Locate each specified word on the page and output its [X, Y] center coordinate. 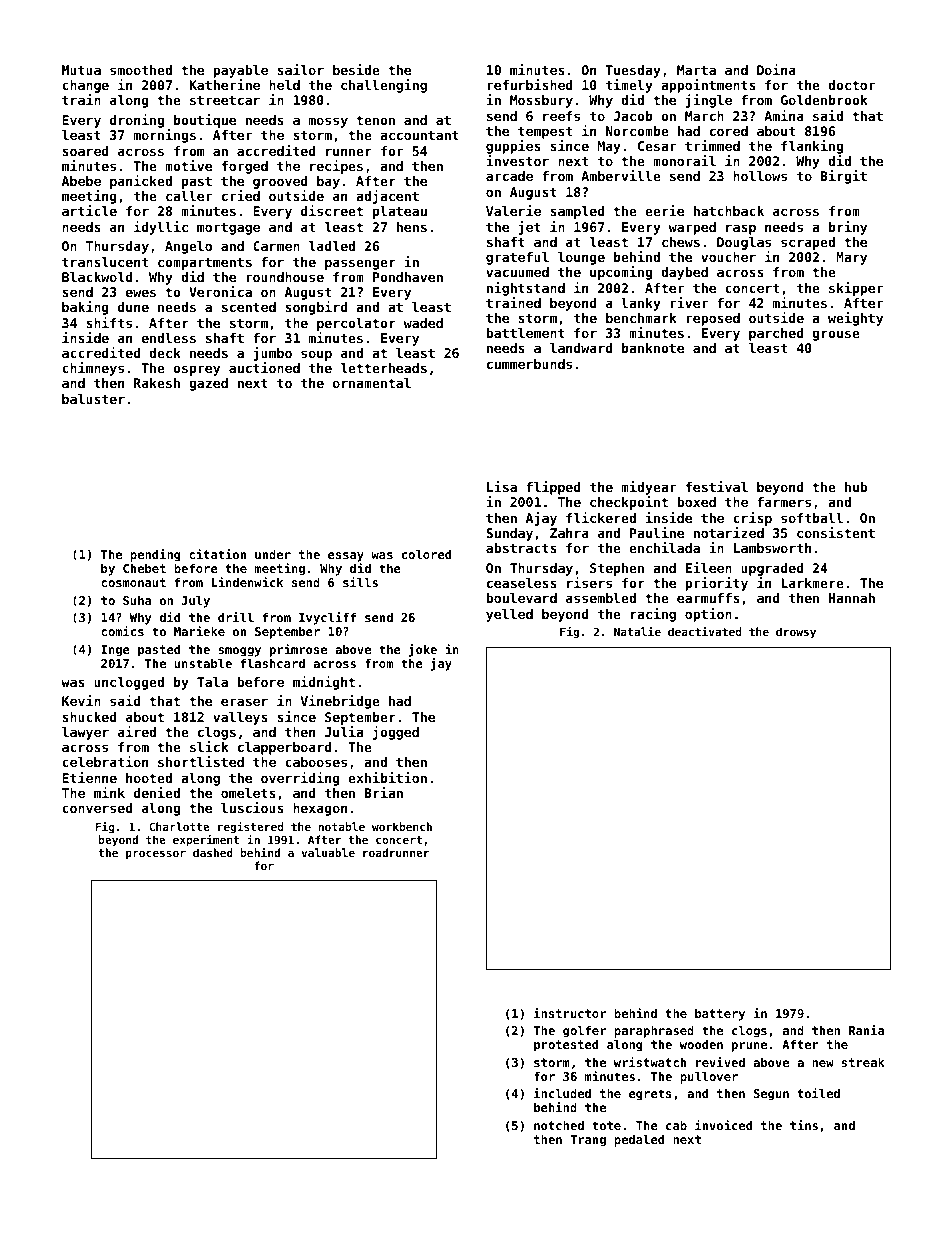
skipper [856, 289]
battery [720, 1014]
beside [356, 69]
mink [109, 792]
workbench [402, 826]
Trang [588, 1141]
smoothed [141, 70]
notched [559, 1125]
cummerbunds [529, 364]
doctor [851, 85]
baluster [93, 399]
